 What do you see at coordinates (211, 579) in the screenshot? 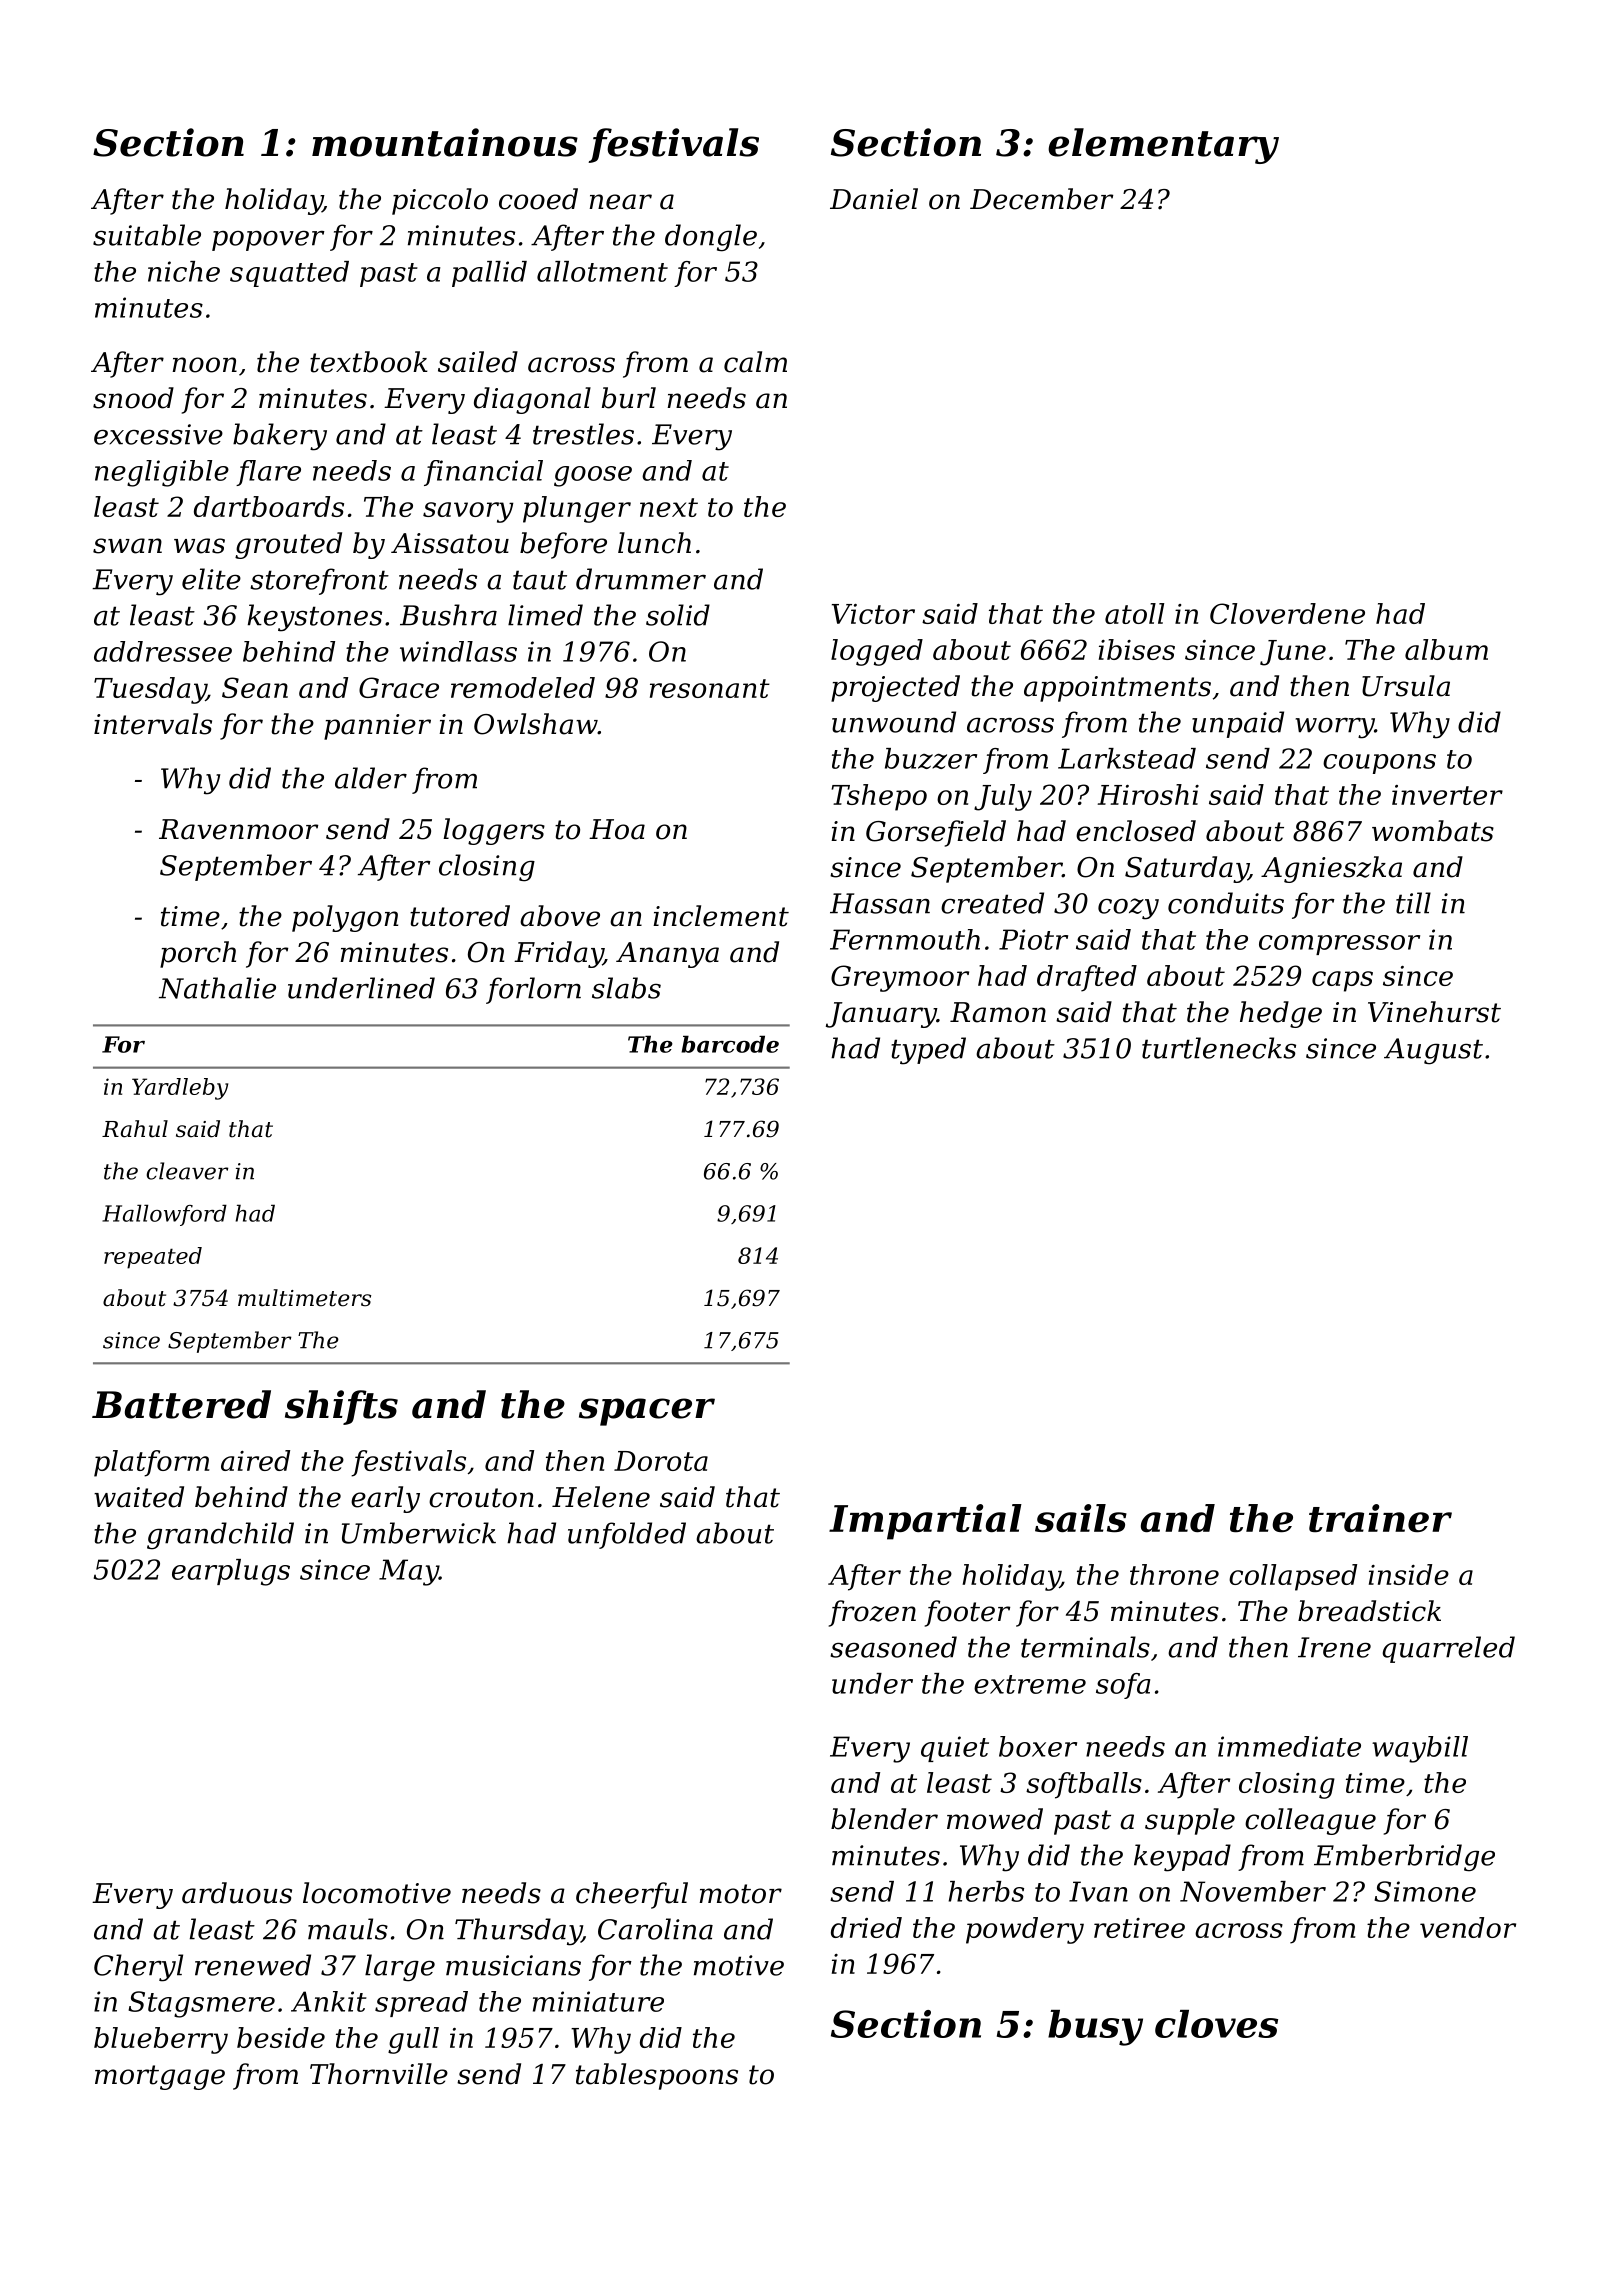
I see `elite` at bounding box center [211, 579].
